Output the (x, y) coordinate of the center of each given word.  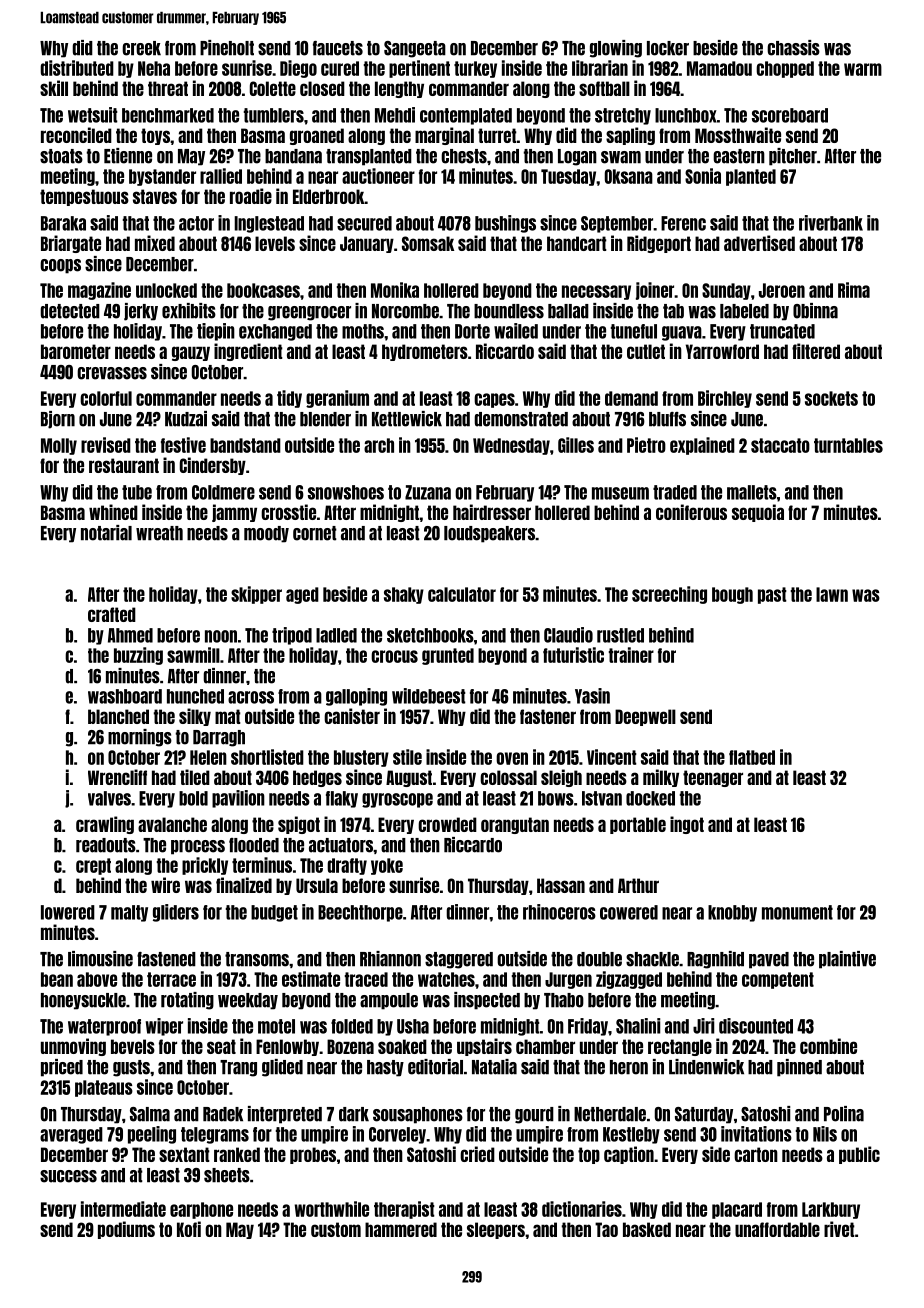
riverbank (831, 223)
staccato (780, 445)
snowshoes (346, 492)
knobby (732, 913)
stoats (61, 156)
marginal (444, 136)
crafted (112, 614)
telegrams (215, 1135)
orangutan (515, 825)
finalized (244, 885)
